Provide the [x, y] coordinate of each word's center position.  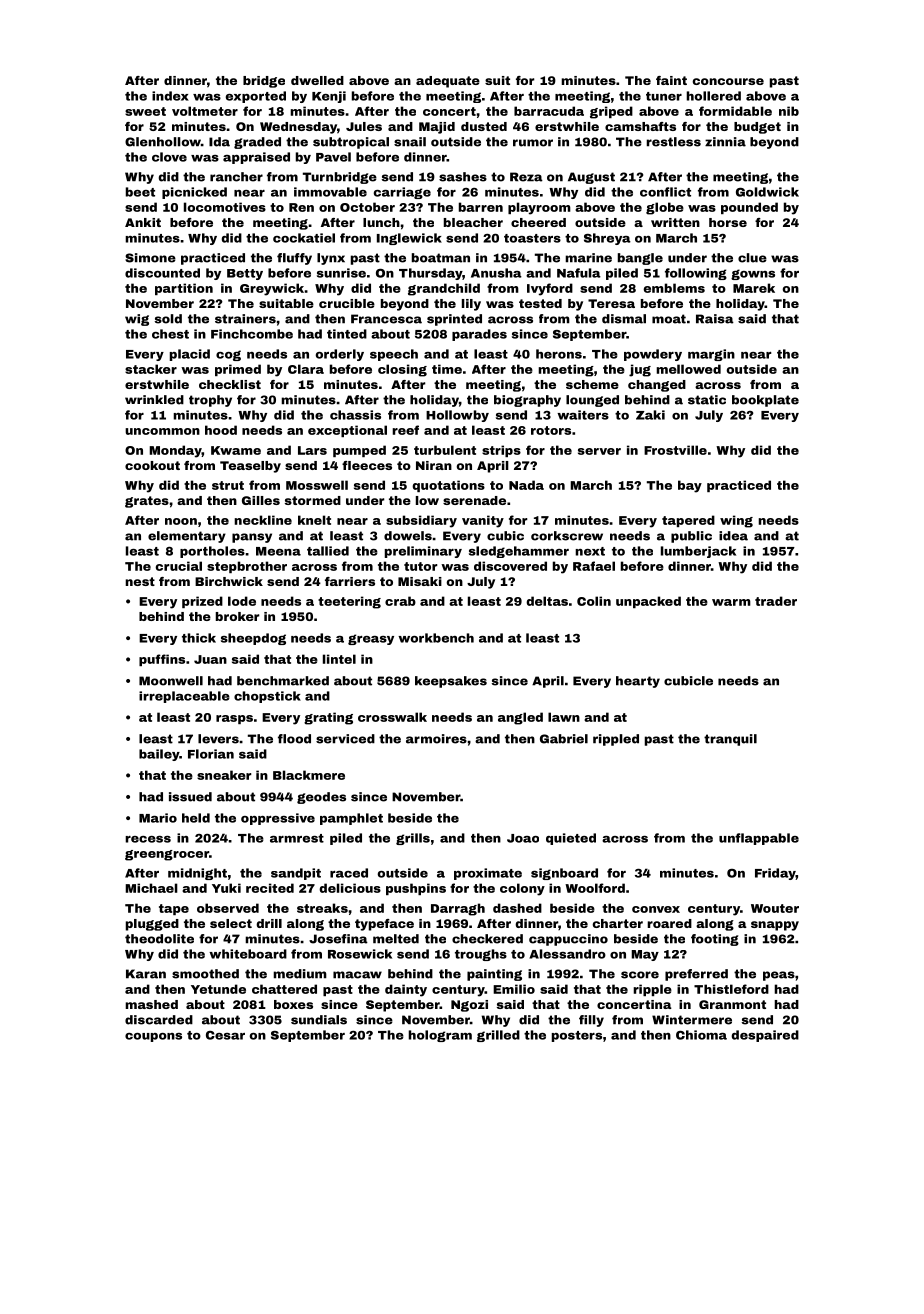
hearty [638, 682]
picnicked [194, 193]
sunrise [341, 273]
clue [752, 258]
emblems [674, 288]
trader [776, 601]
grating [328, 718]
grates [147, 502]
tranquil [730, 740]
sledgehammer [519, 552]
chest [170, 334]
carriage [402, 193]
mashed [151, 1004]
